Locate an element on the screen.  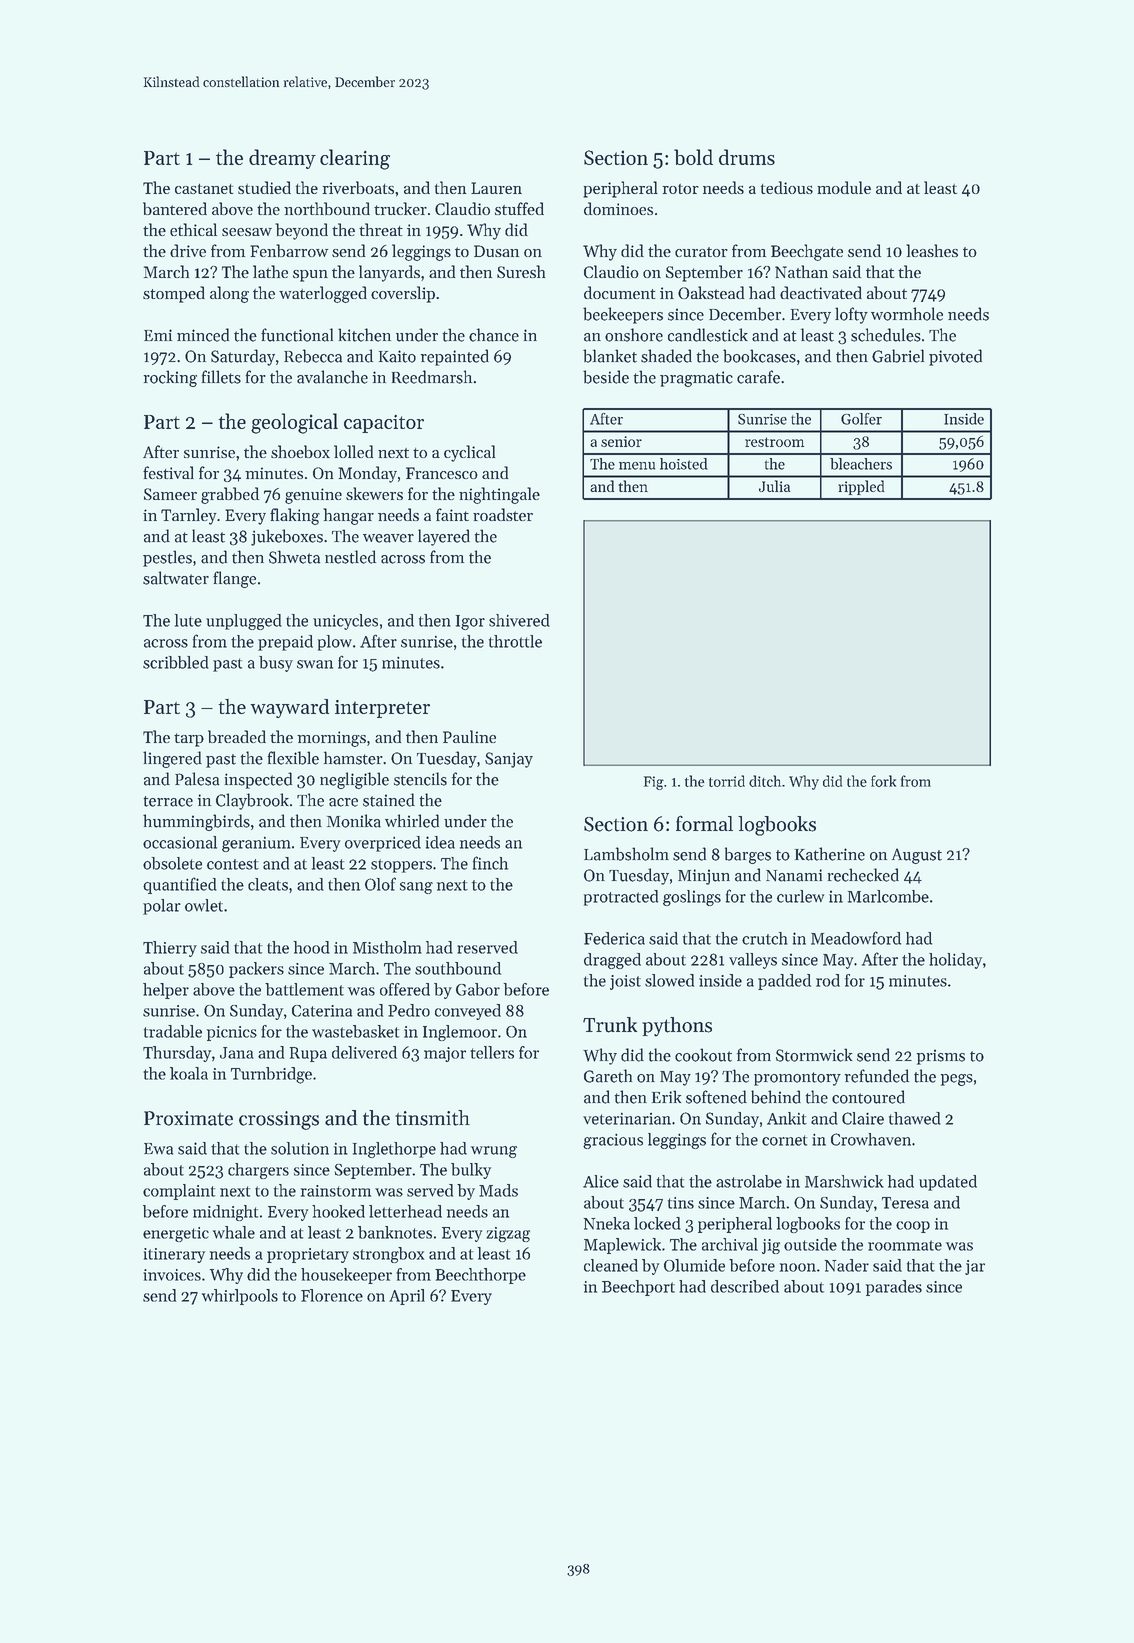
Rupa is located at coordinates (308, 1054).
